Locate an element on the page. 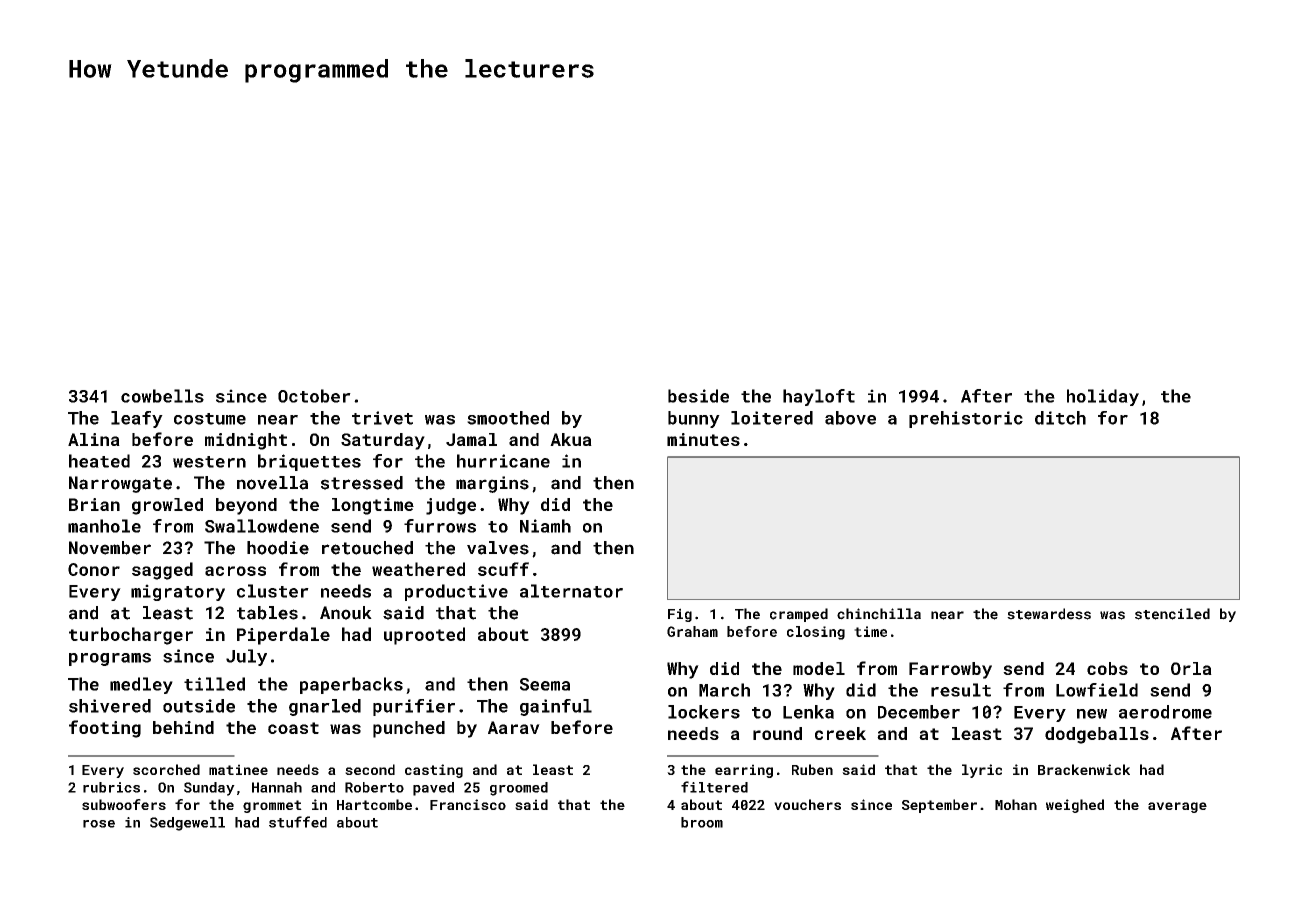 Image resolution: width=1308 pixels, height=924 pixels. stewardess is located at coordinates (1049, 614).
